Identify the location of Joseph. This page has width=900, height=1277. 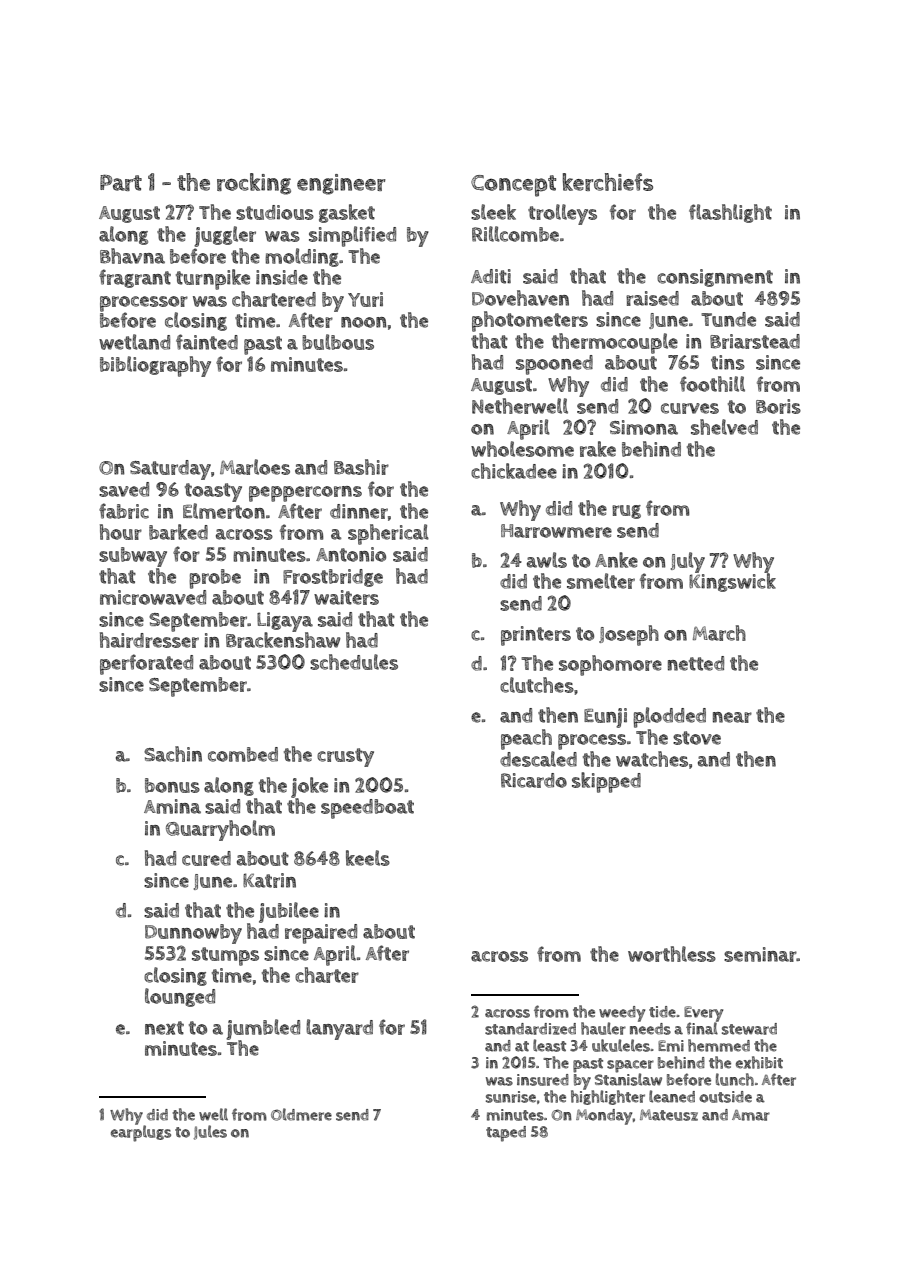
(629, 635).
